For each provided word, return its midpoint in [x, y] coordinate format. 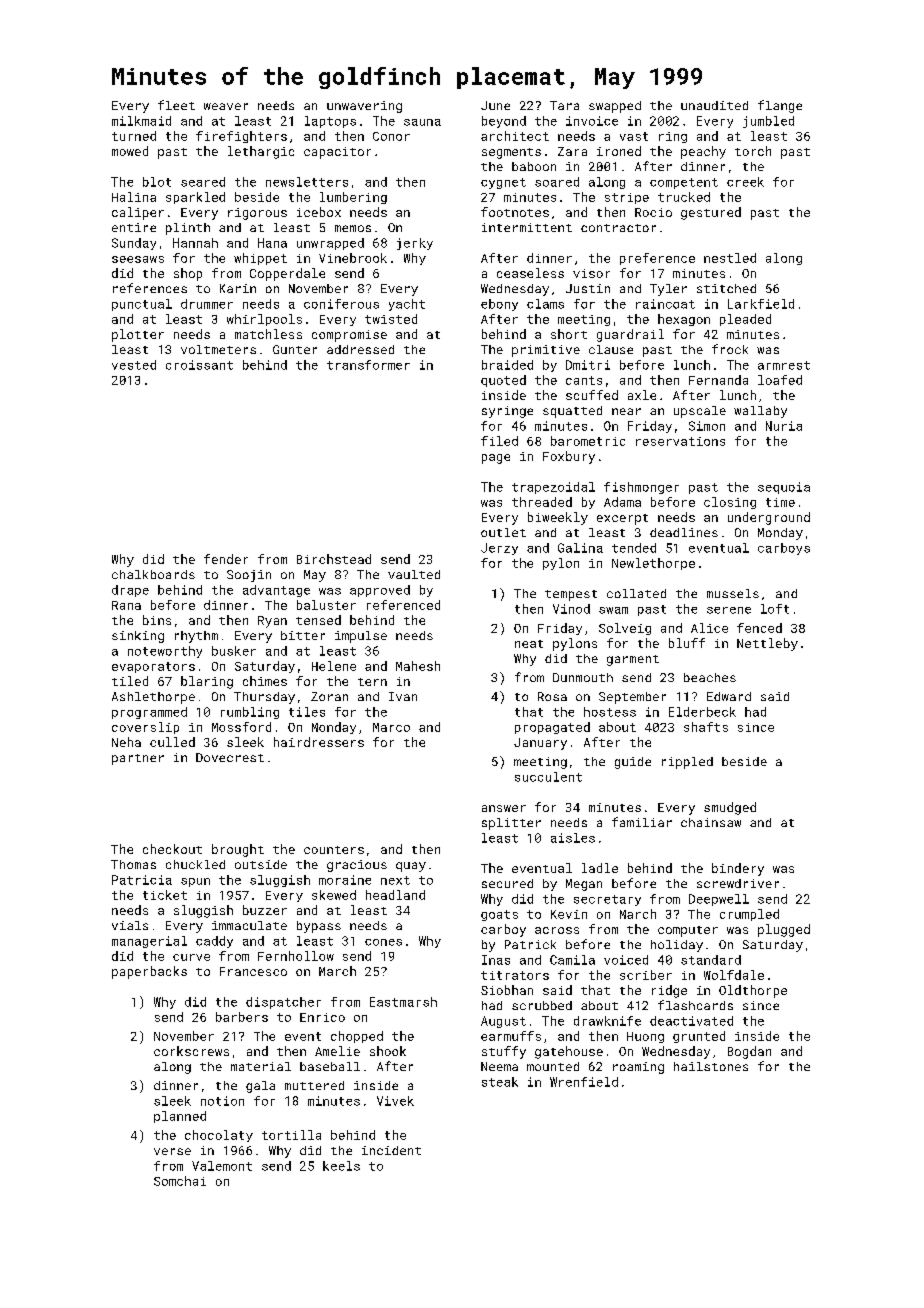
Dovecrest [230, 757]
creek [745, 182]
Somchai [180, 1181]
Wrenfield [584, 1082]
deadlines [684, 532]
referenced [403, 605]
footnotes [515, 212]
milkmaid [141, 121]
